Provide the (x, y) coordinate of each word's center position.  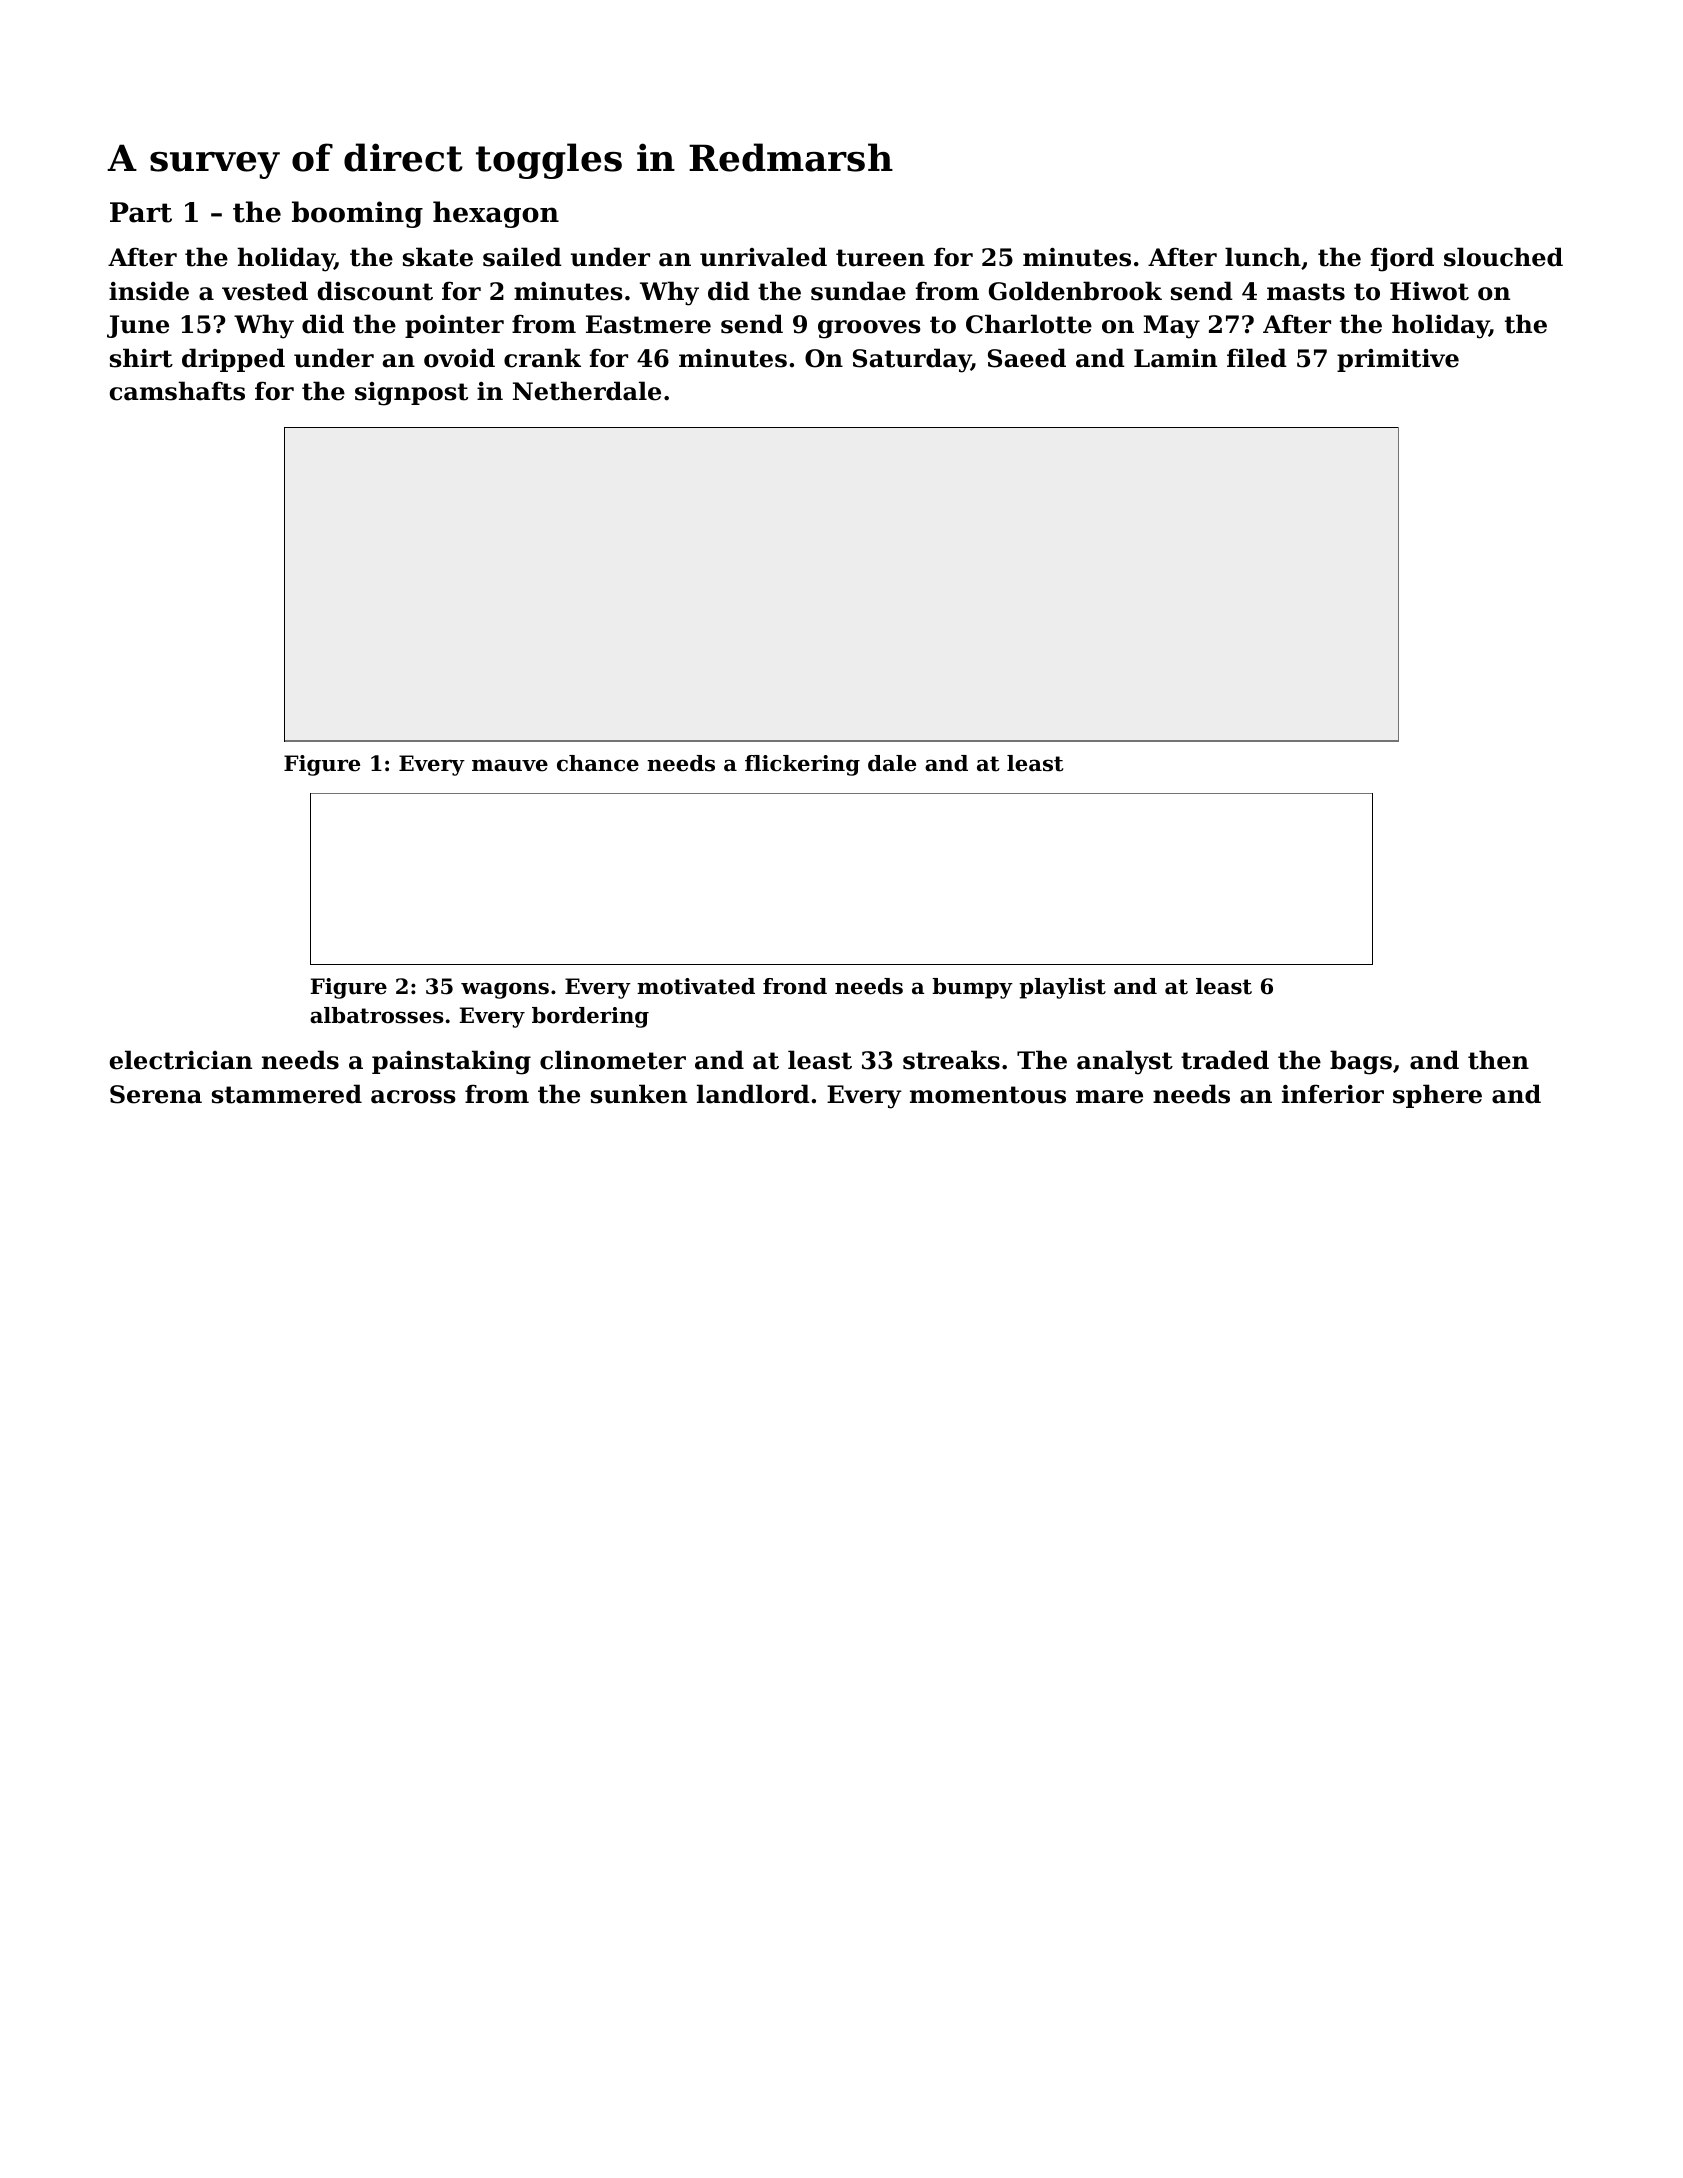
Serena (156, 1094)
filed (1257, 358)
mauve (510, 765)
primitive (1398, 360)
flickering (802, 765)
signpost (411, 394)
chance (598, 763)
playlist (1062, 988)
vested (265, 291)
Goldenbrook (1075, 291)
